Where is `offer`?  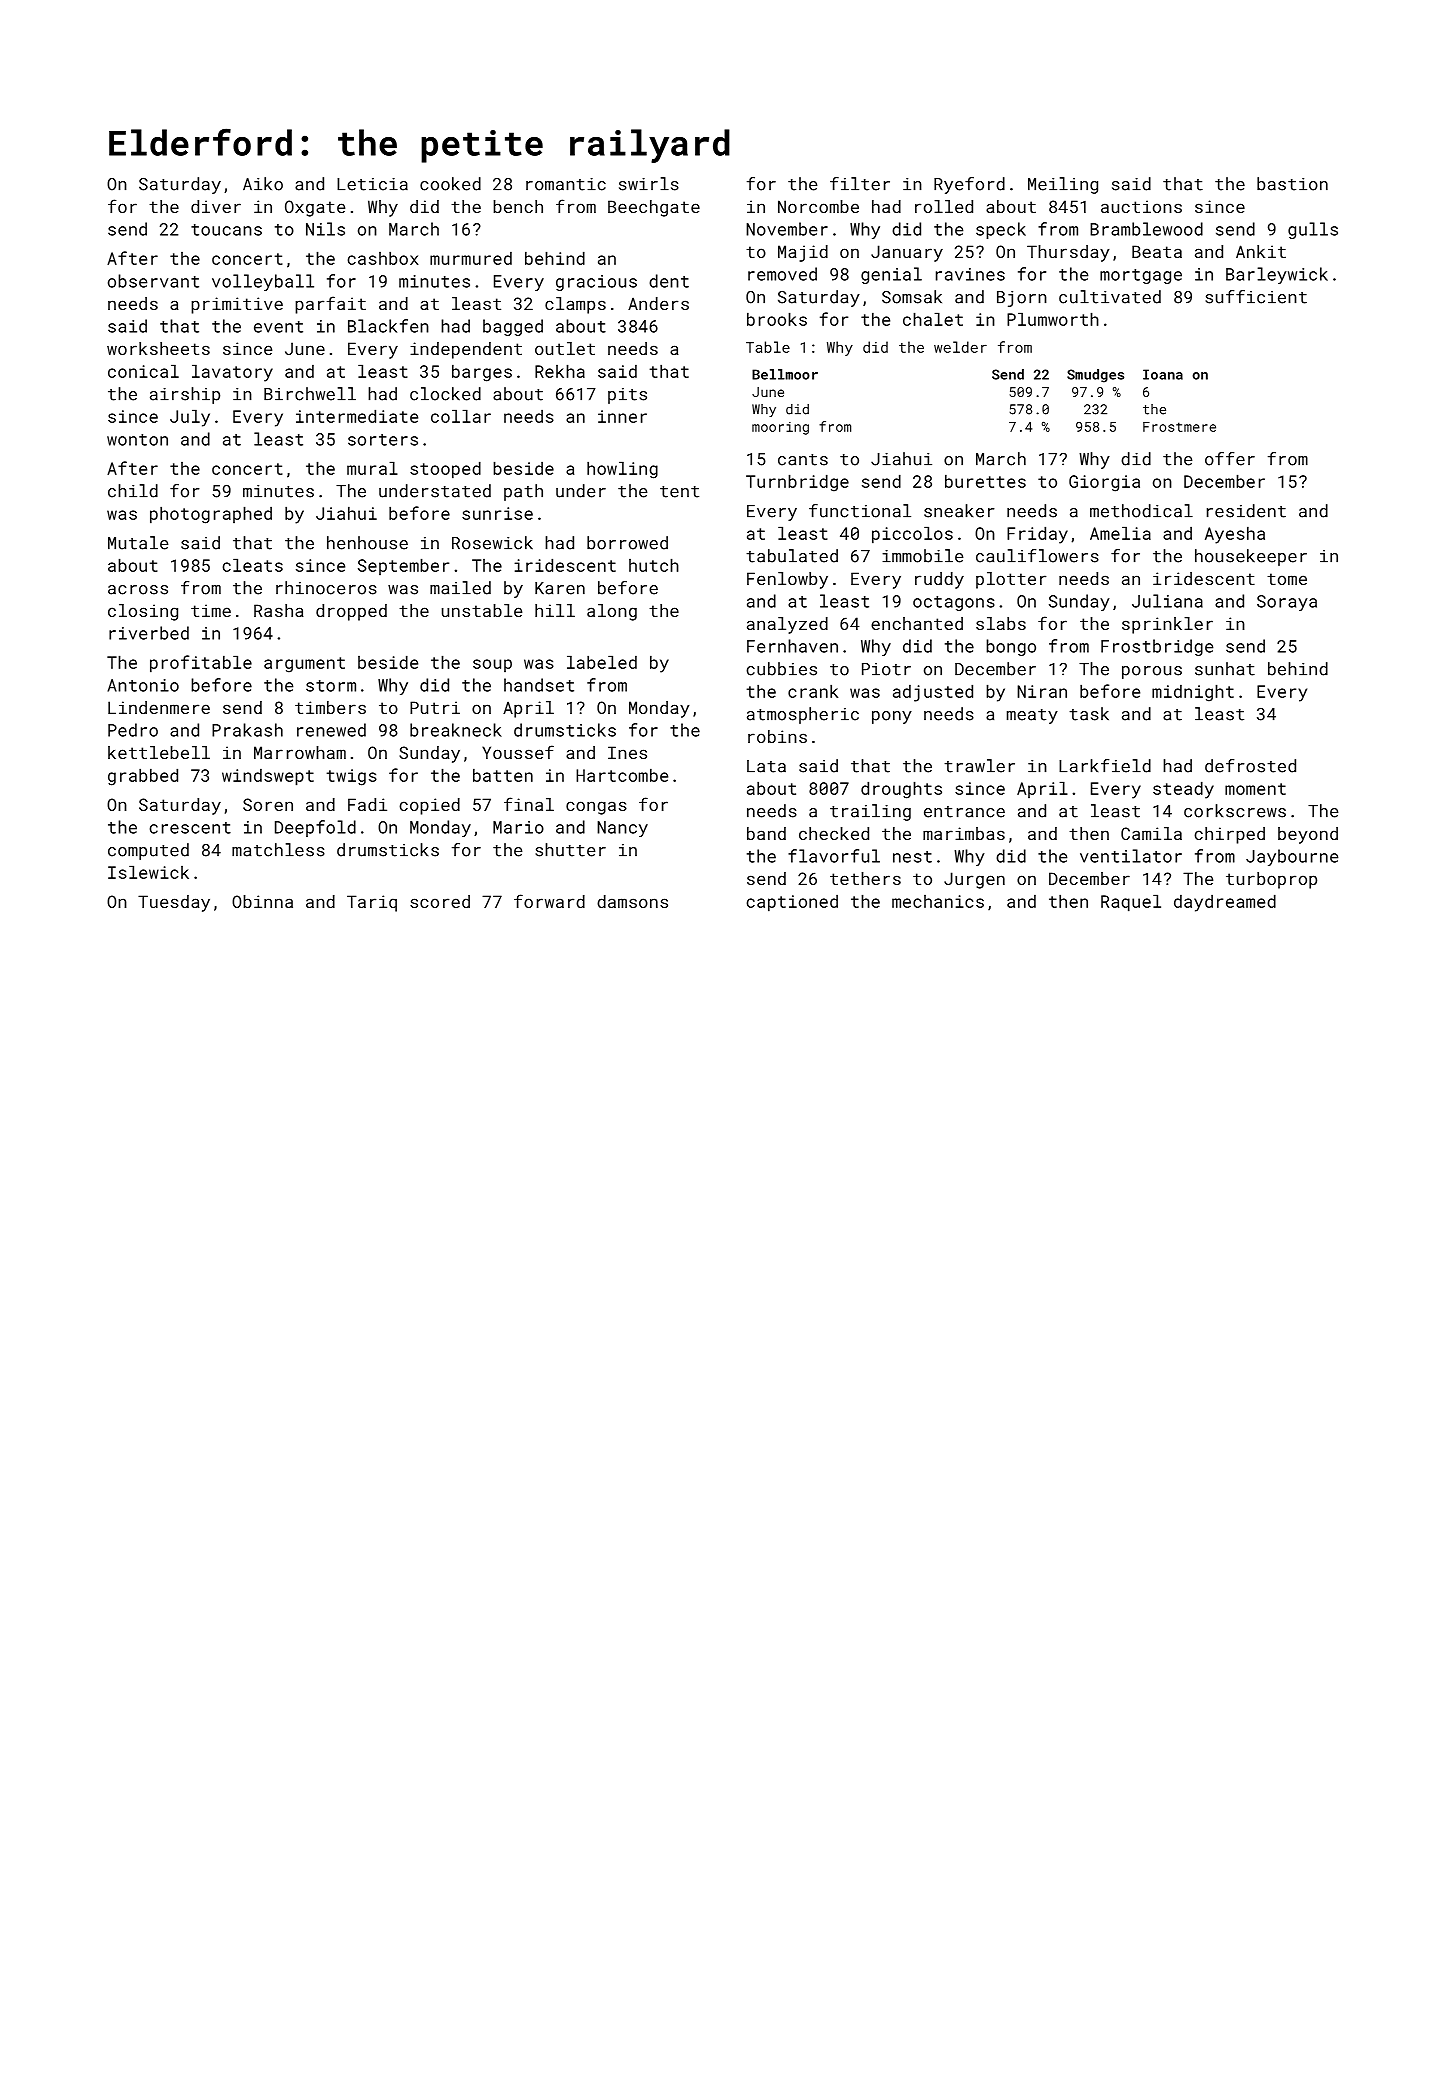 offer is located at coordinates (1230, 459).
